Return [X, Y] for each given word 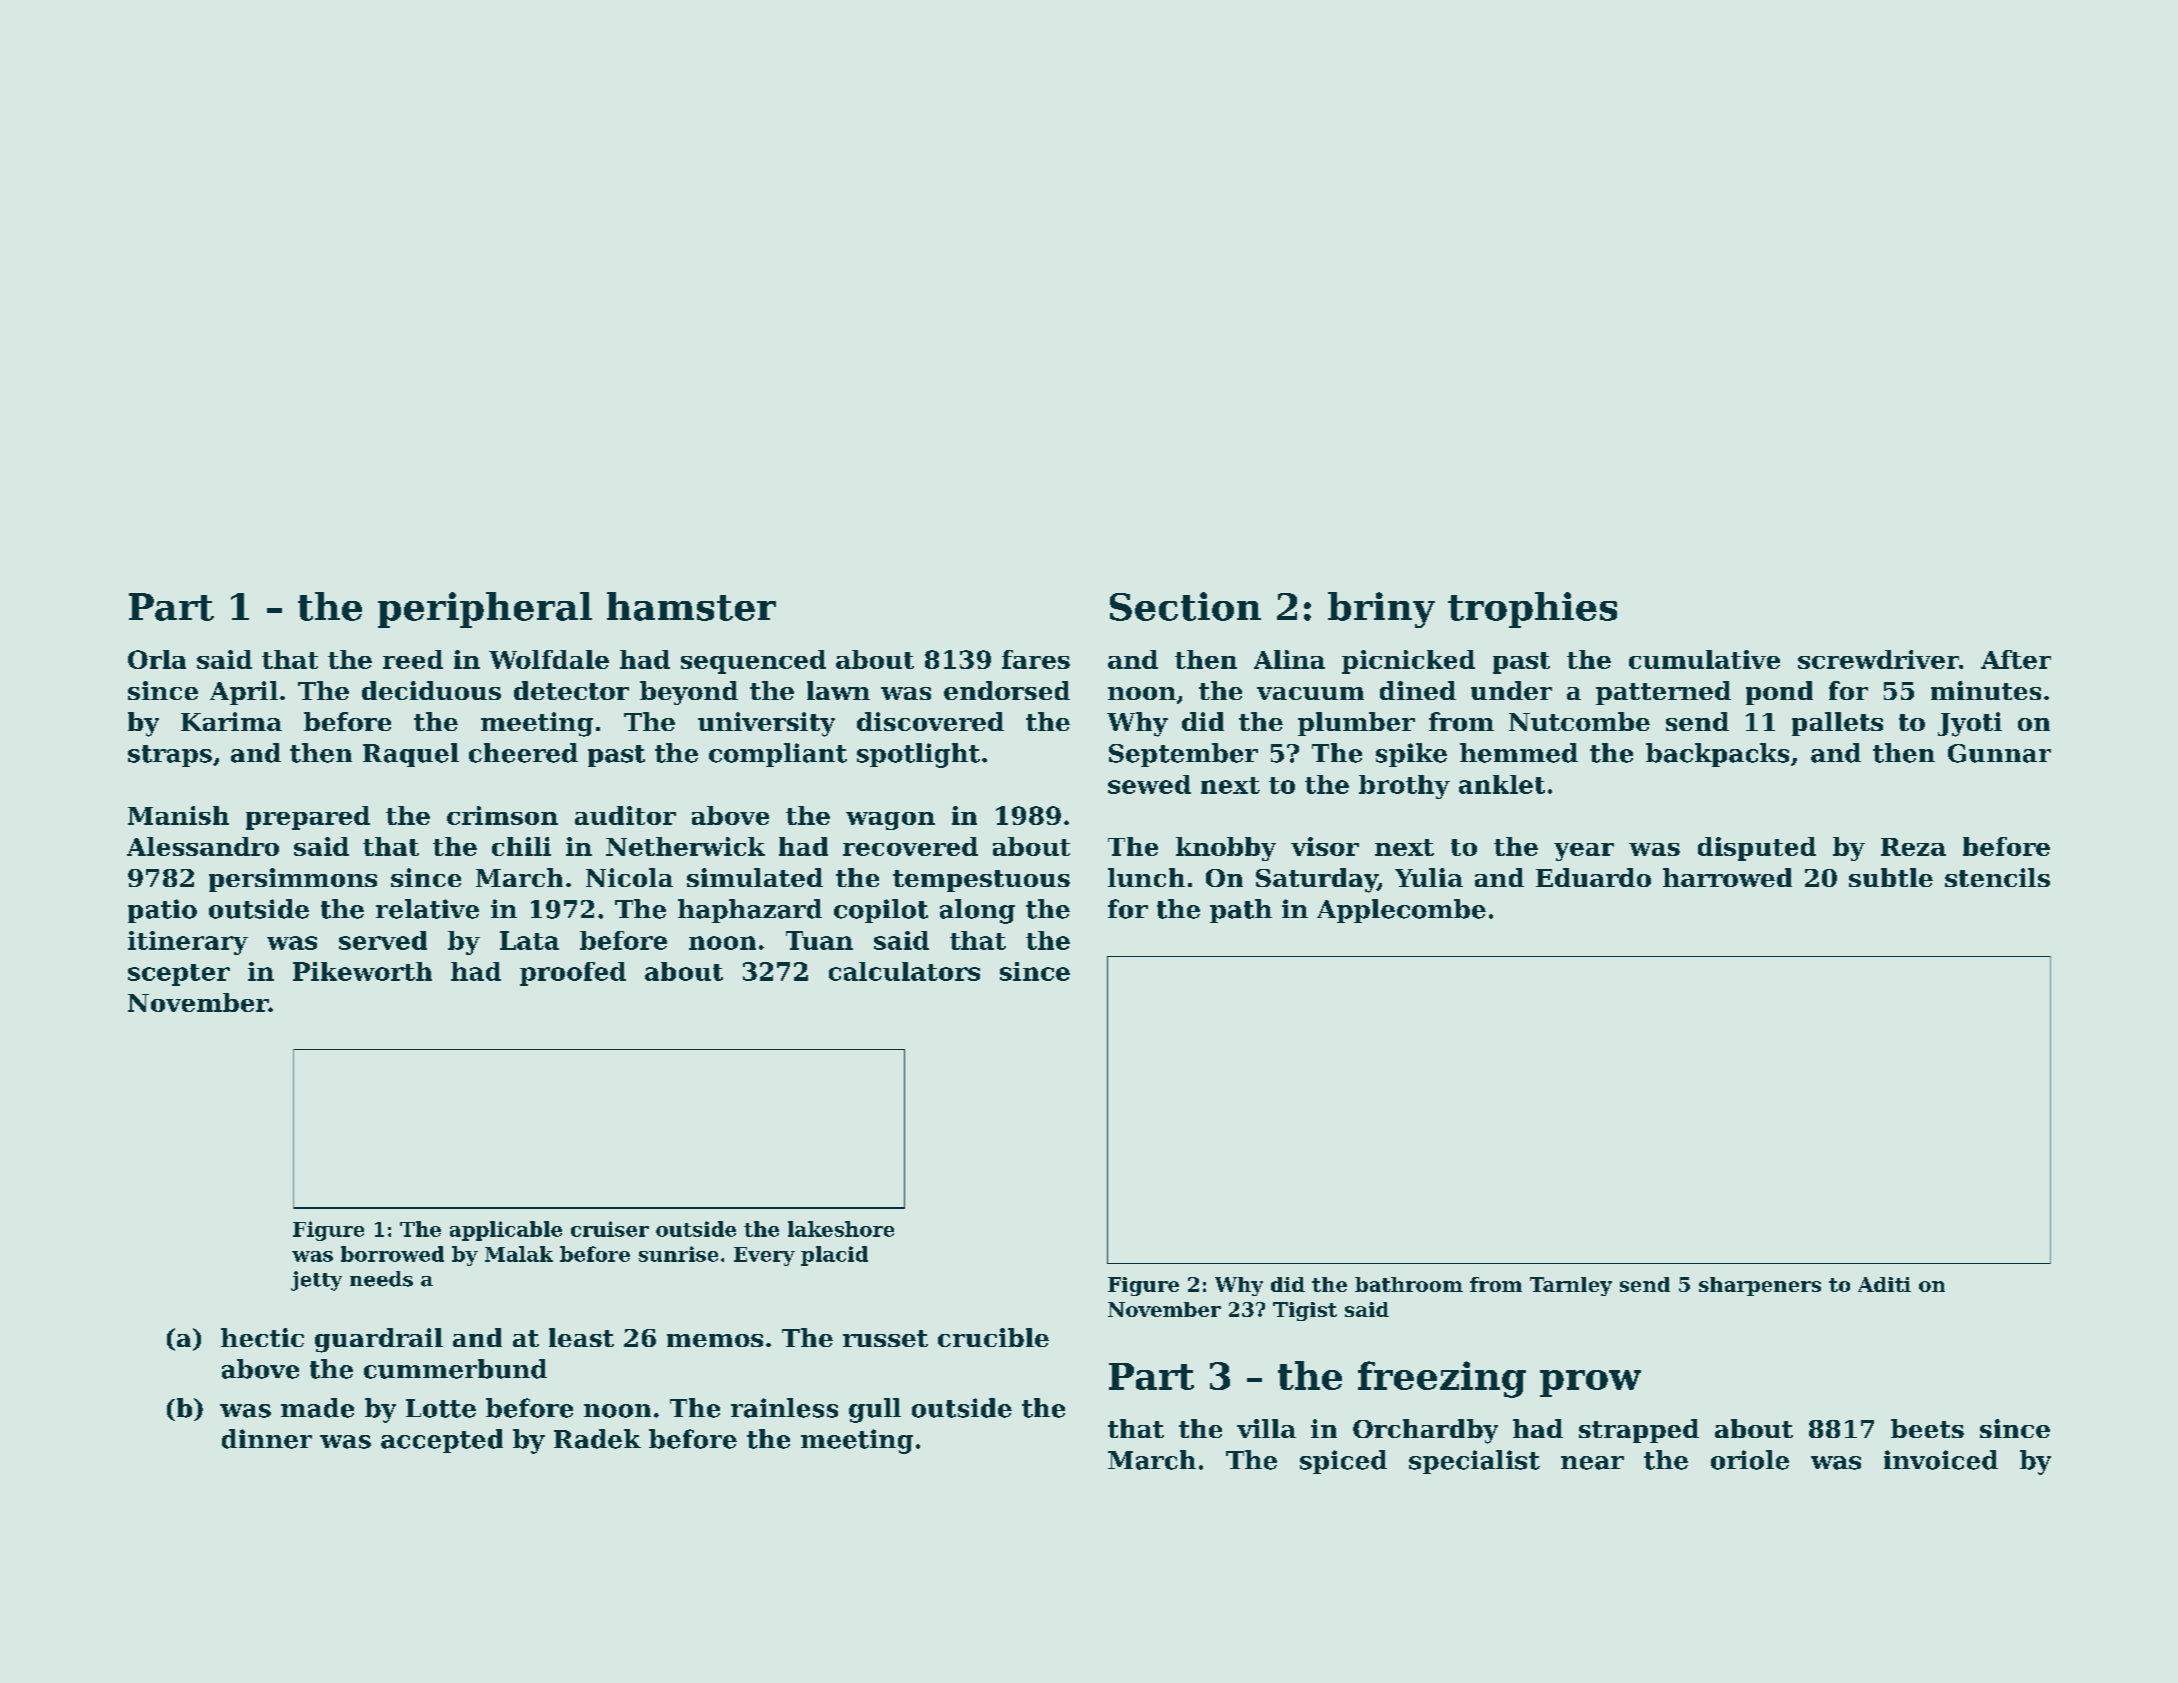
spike [1411, 755]
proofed [573, 974]
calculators [904, 971]
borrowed [392, 1254]
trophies [1532, 610]
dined [1418, 690]
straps [170, 756]
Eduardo [1593, 877]
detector [571, 690]
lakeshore [841, 1229]
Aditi [1884, 1284]
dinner [267, 1439]
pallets [1837, 724]
